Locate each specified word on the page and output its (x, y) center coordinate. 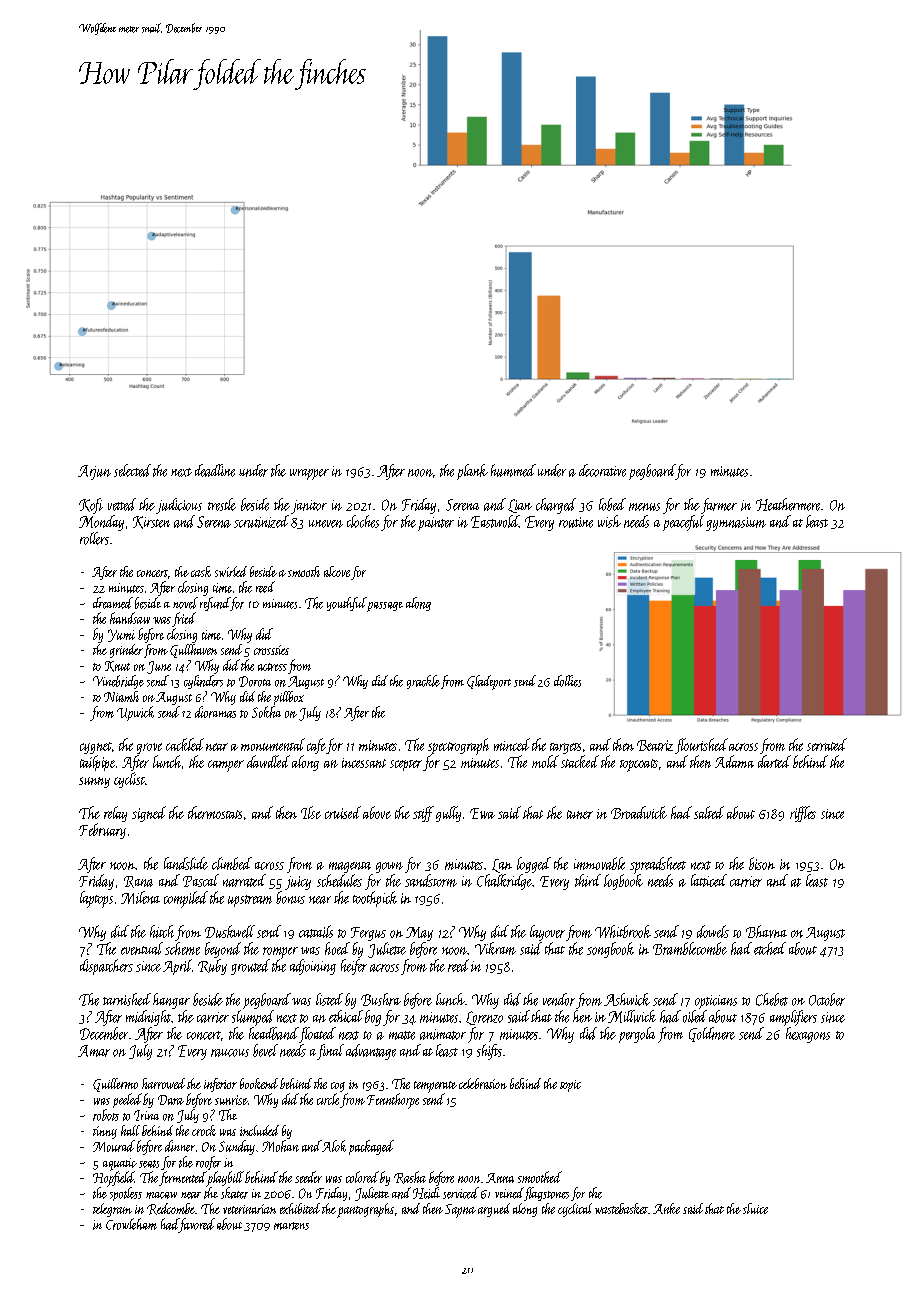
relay (115, 814)
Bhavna (766, 931)
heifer (354, 967)
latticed (709, 880)
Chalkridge (504, 882)
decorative (602, 470)
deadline (215, 470)
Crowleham (131, 1224)
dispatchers (106, 967)
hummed (513, 470)
